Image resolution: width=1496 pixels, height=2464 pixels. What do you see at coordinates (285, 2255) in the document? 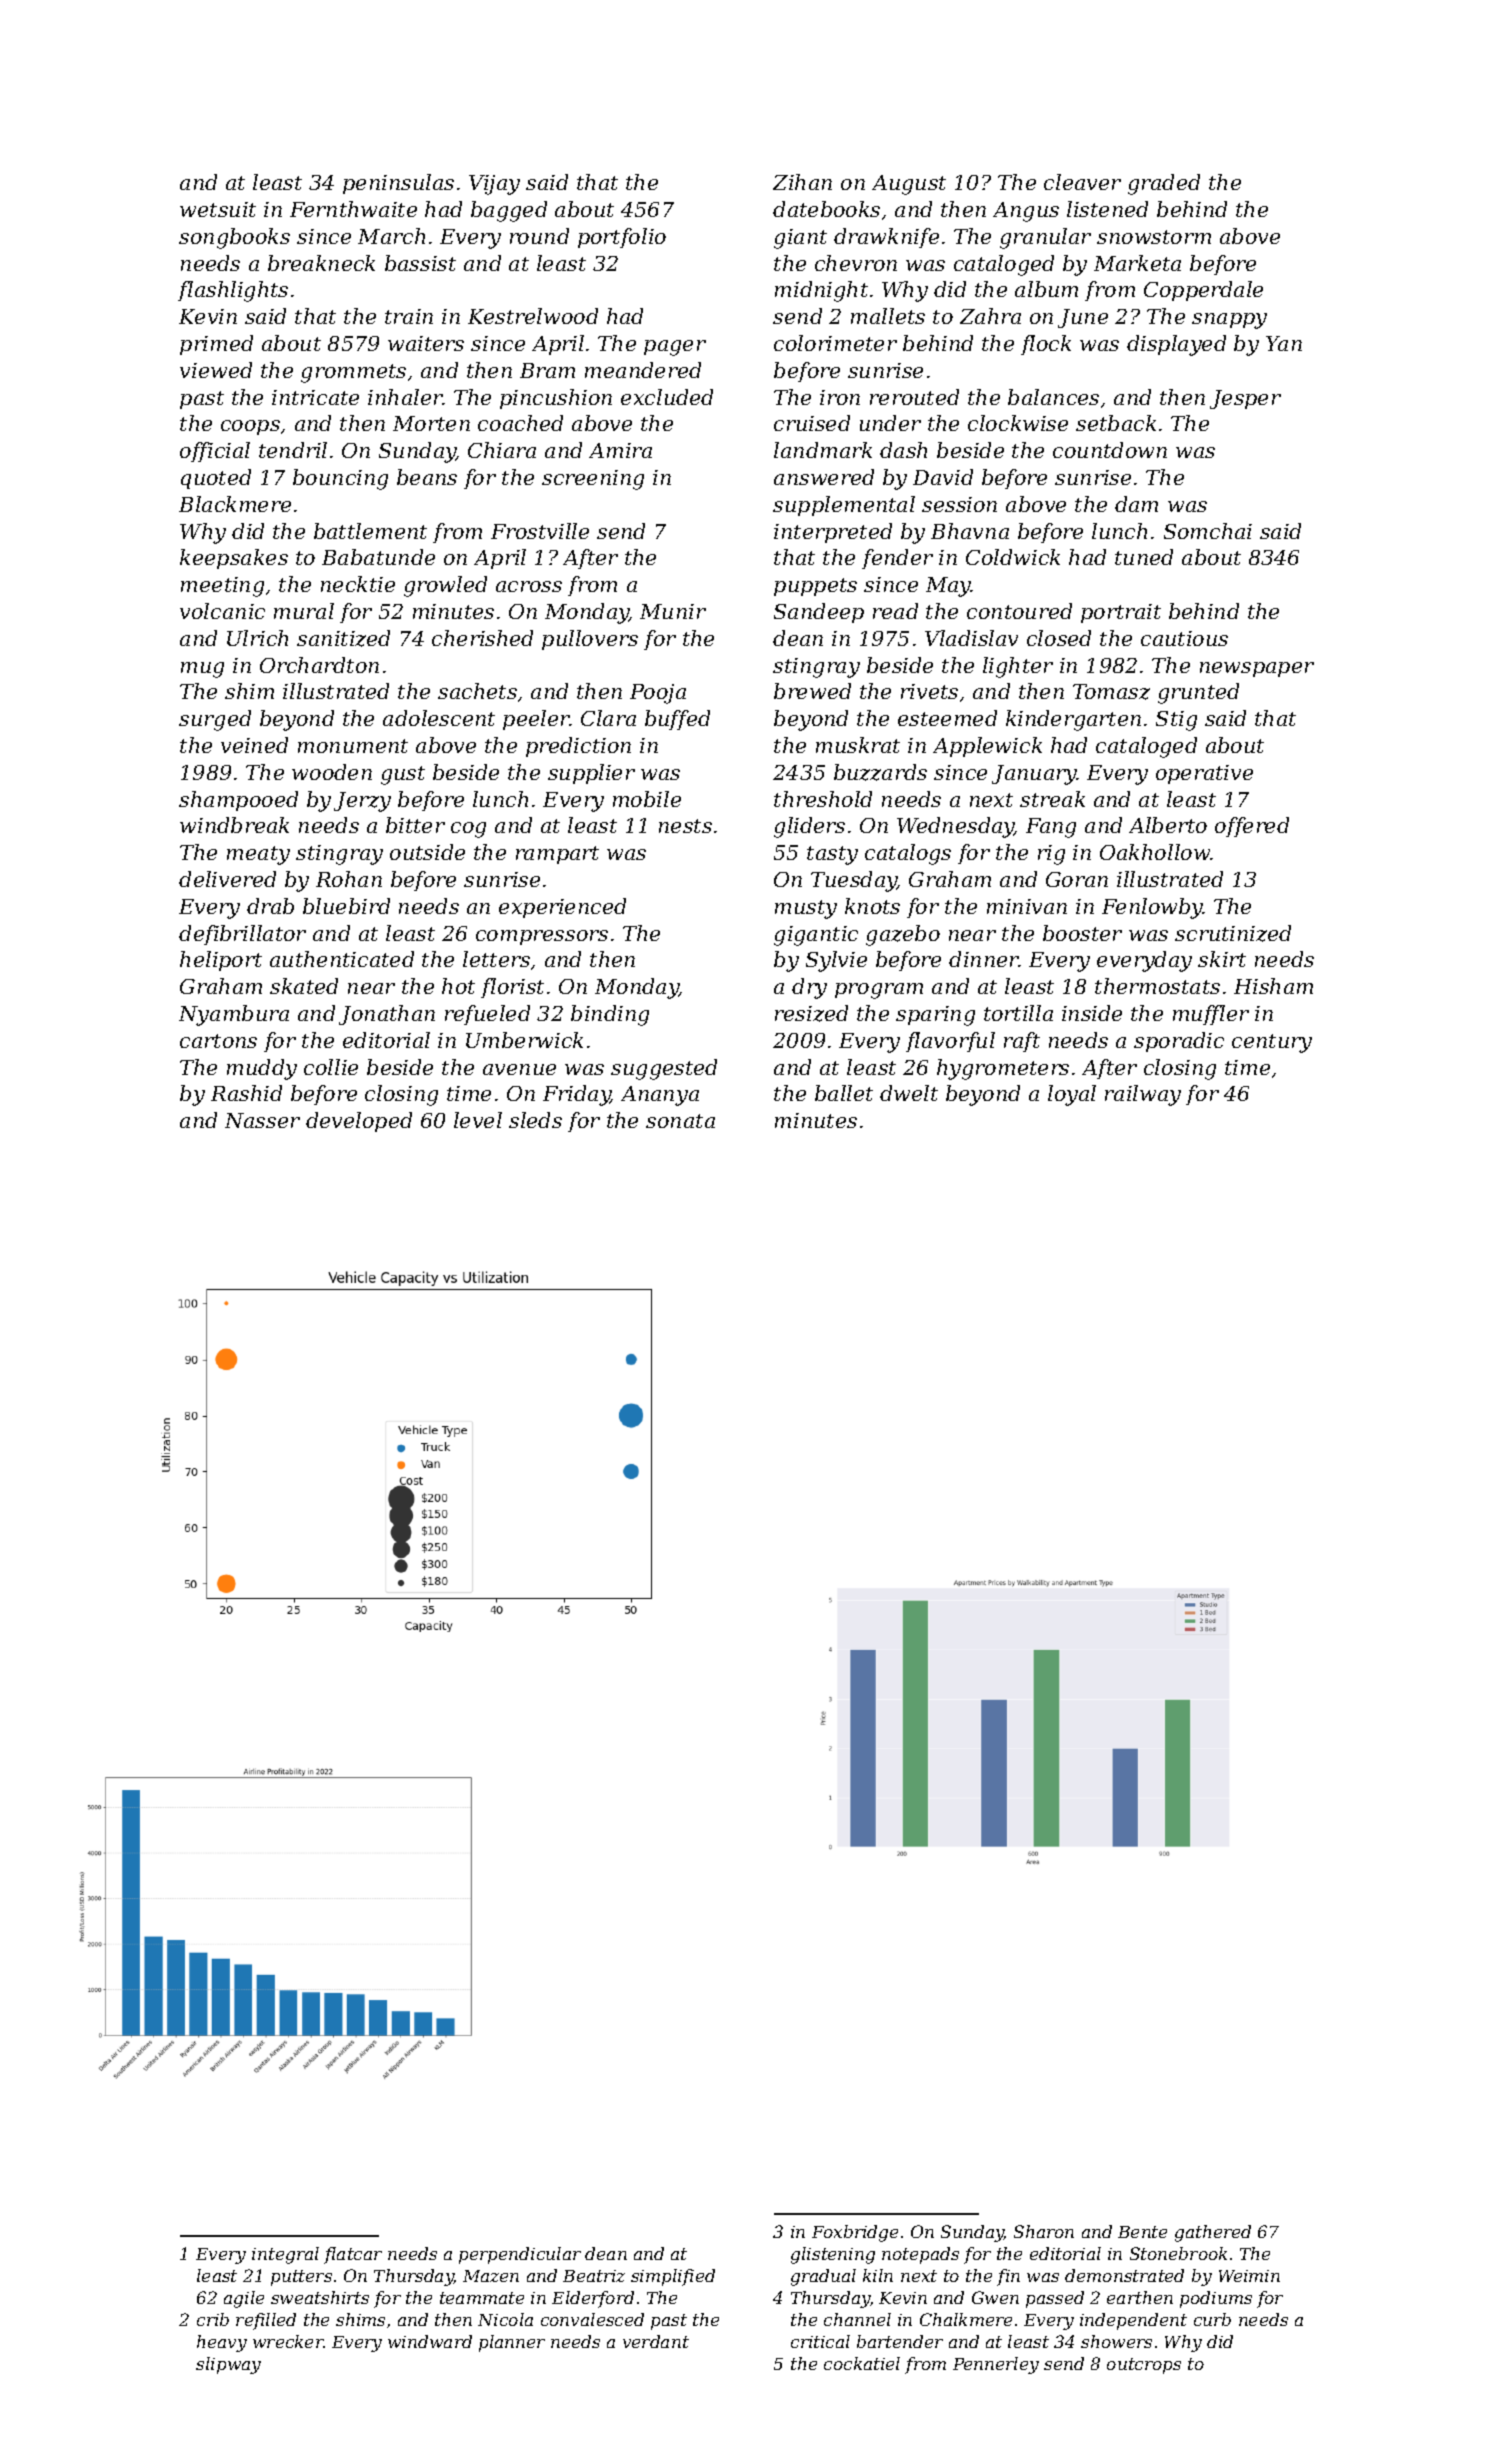
I see `integral` at bounding box center [285, 2255].
